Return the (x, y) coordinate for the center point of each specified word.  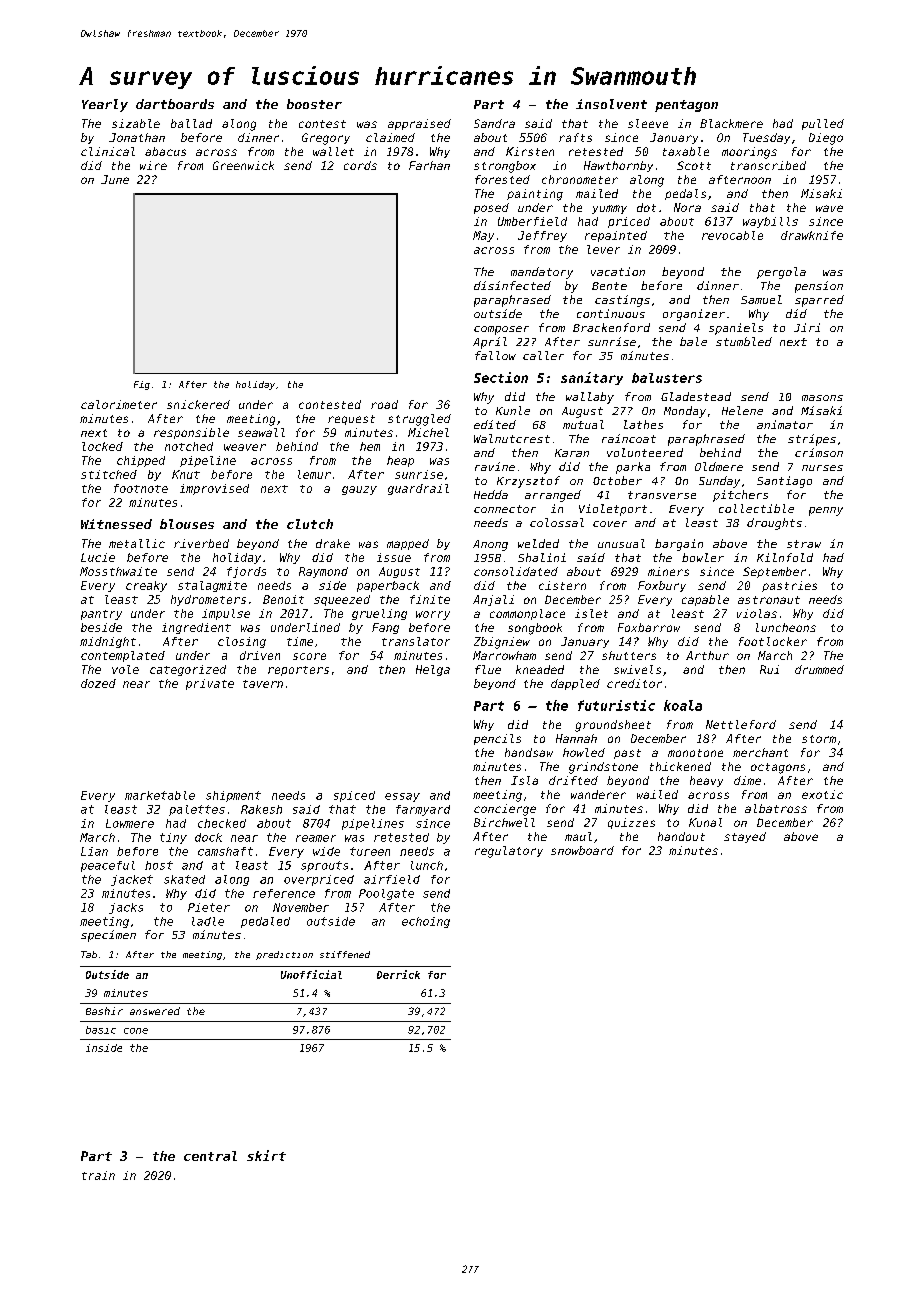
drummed (819, 669)
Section (501, 377)
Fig (142, 385)
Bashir (104, 1011)
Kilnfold (785, 557)
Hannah (576, 738)
